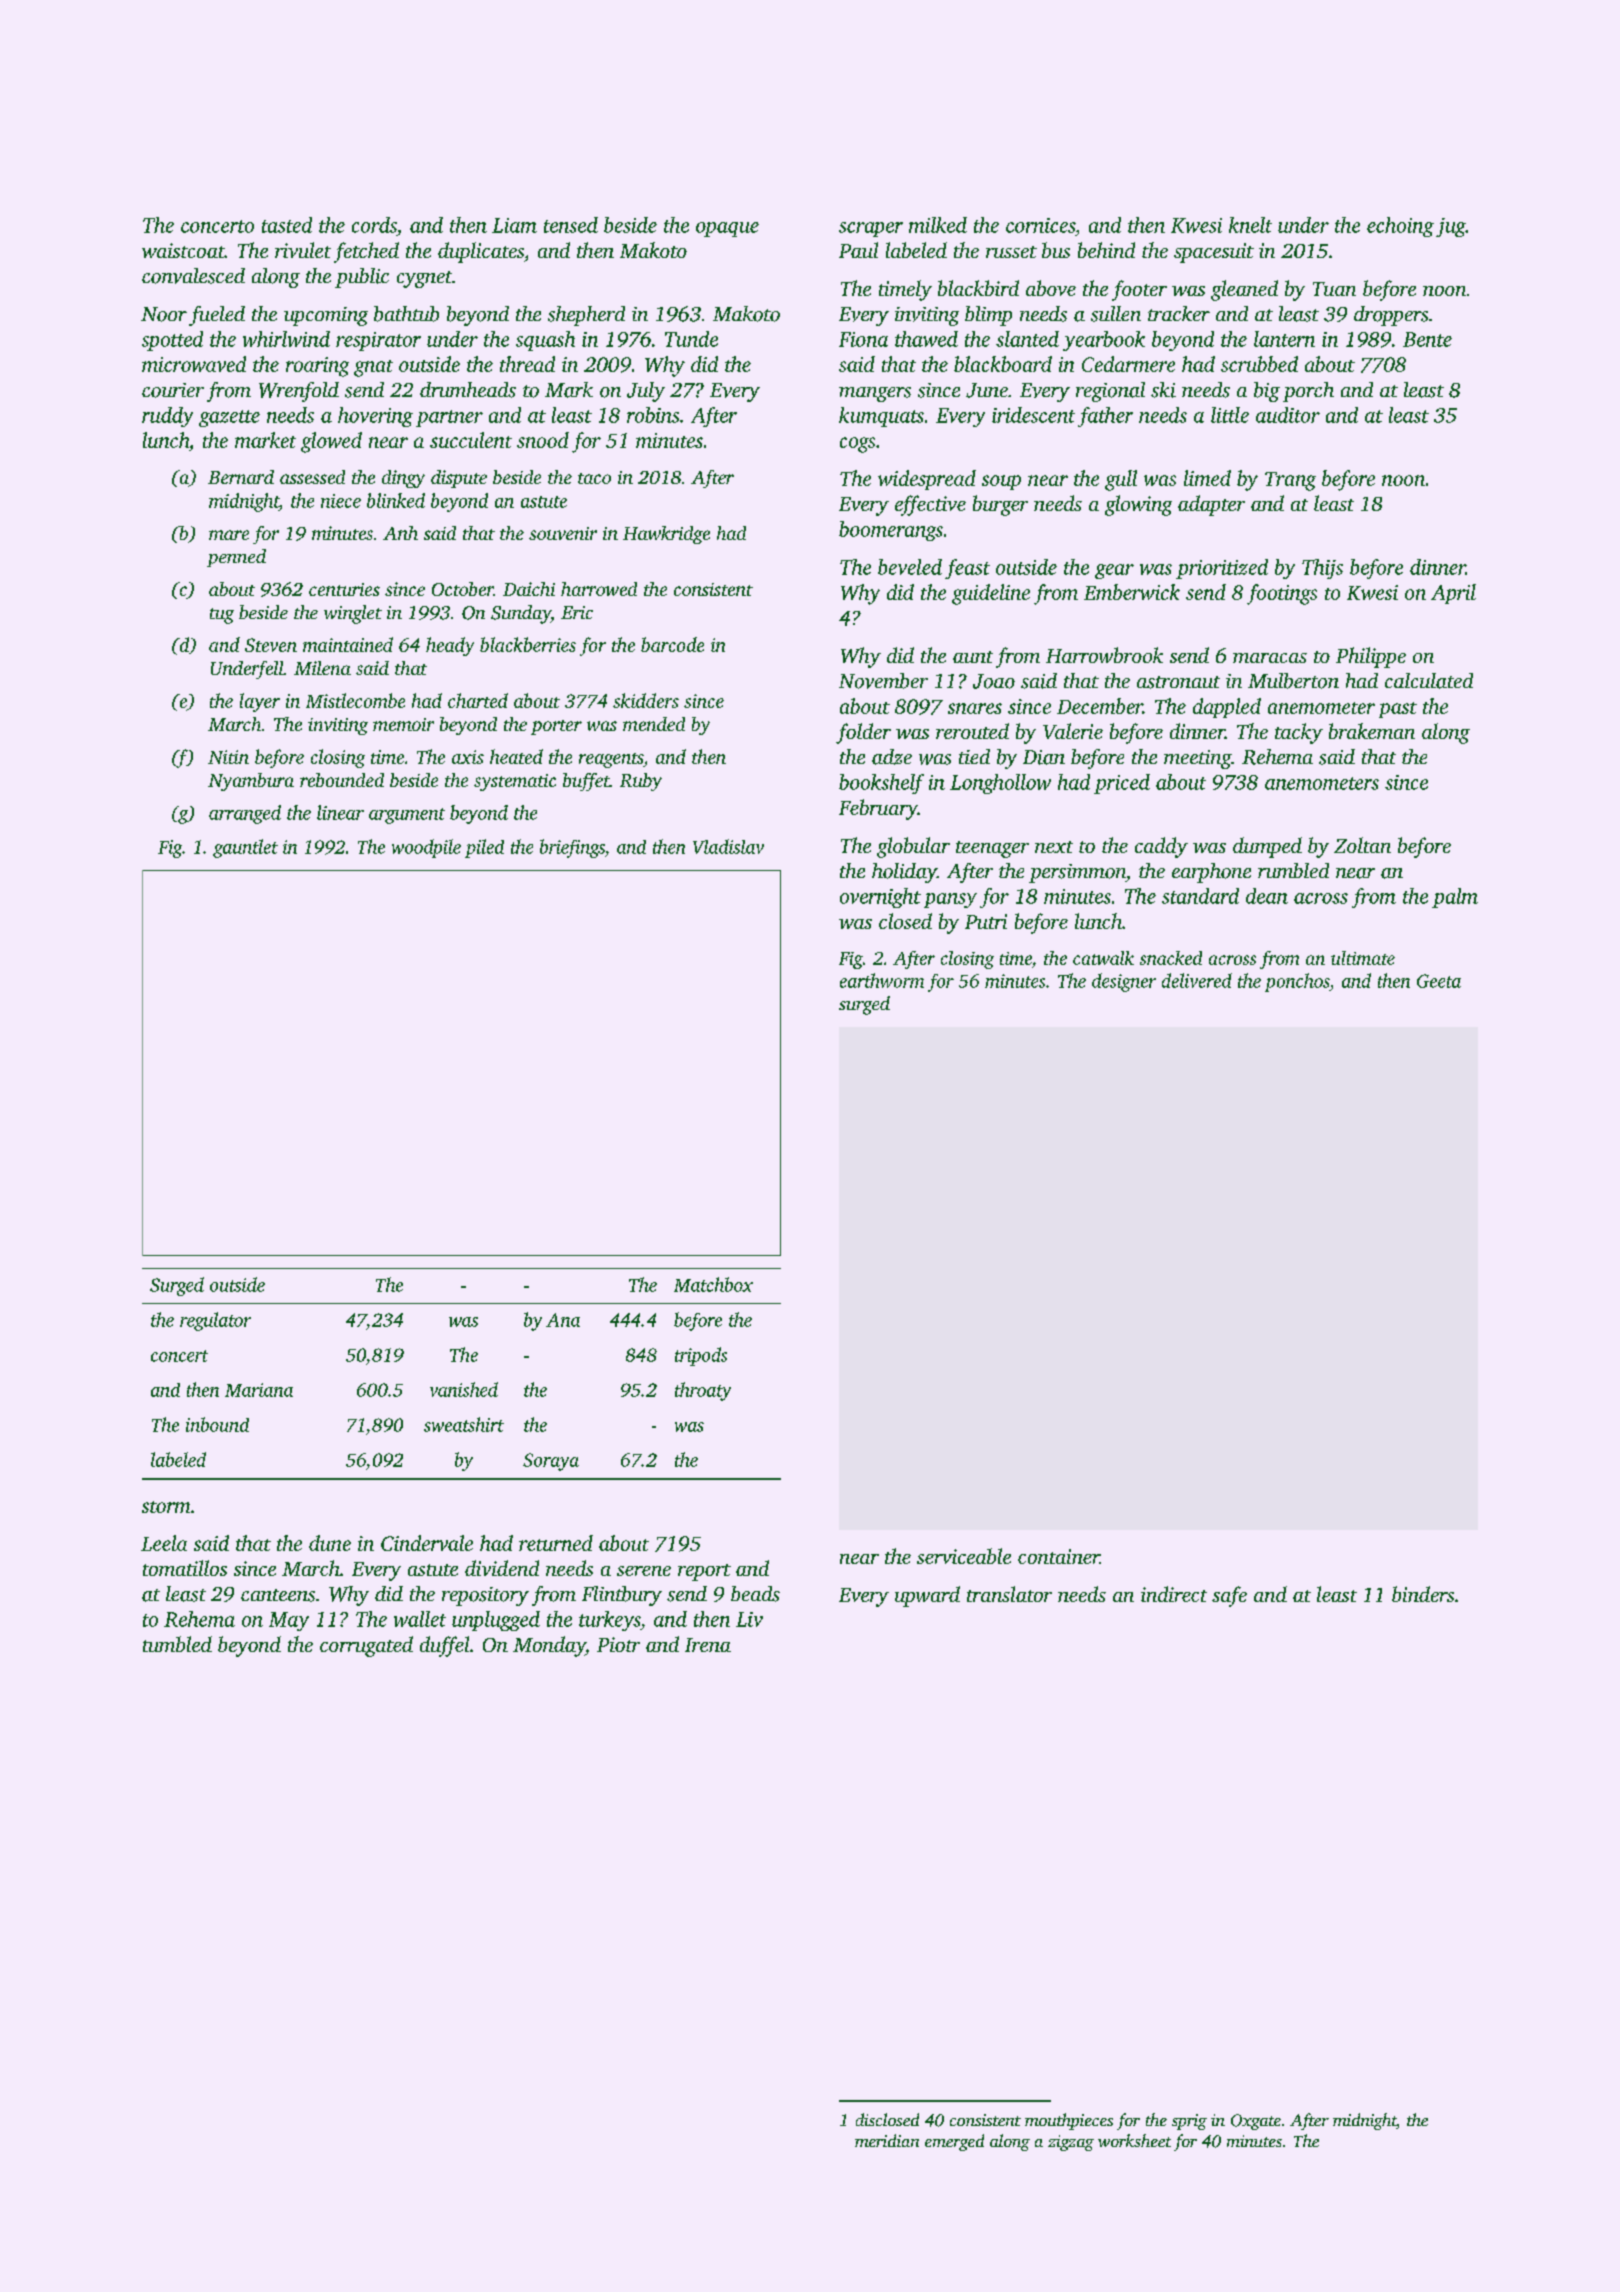  Describe the element at coordinates (1451, 227) in the document. I see `jug` at that location.
